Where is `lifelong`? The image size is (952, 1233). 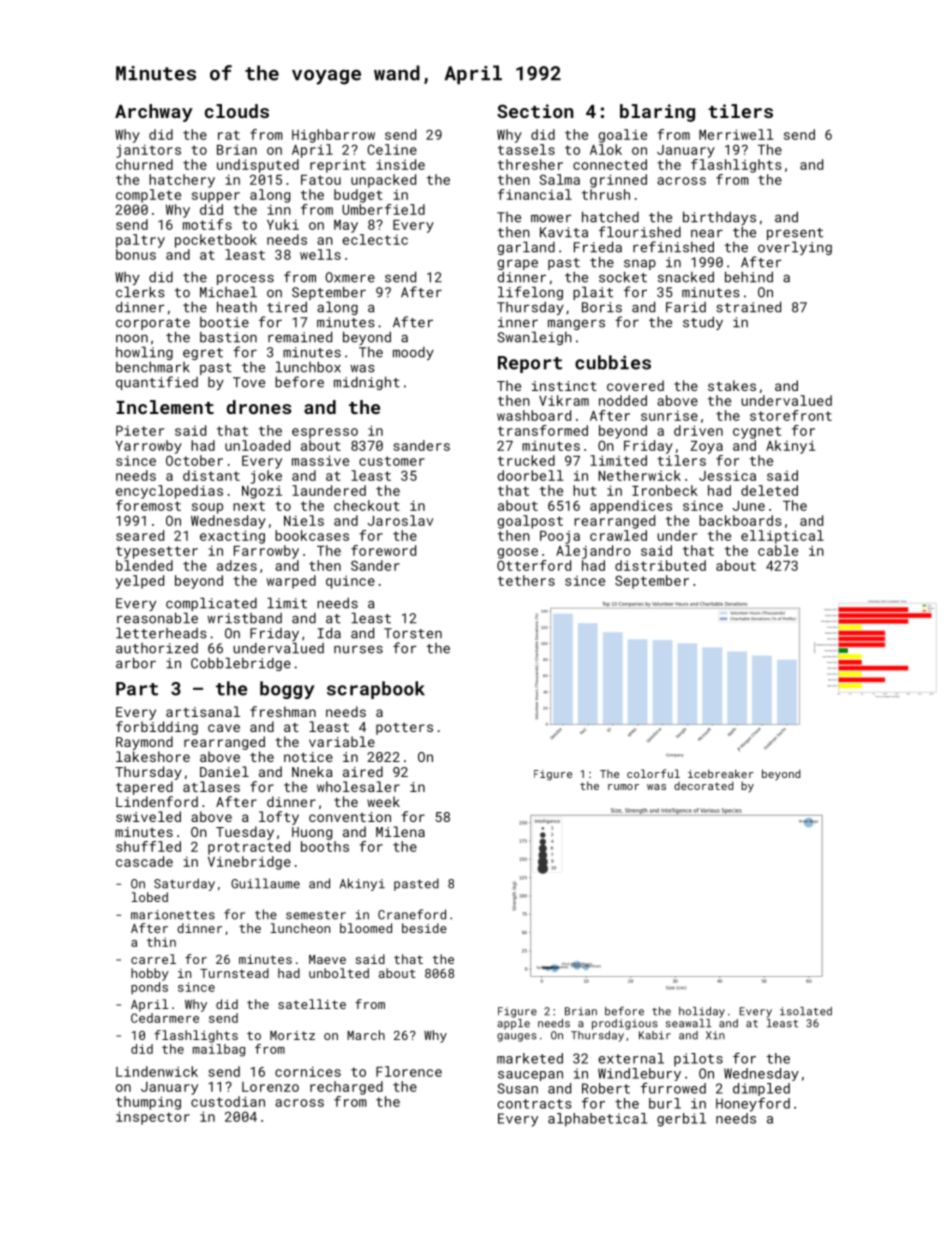
lifelong is located at coordinates (530, 293).
